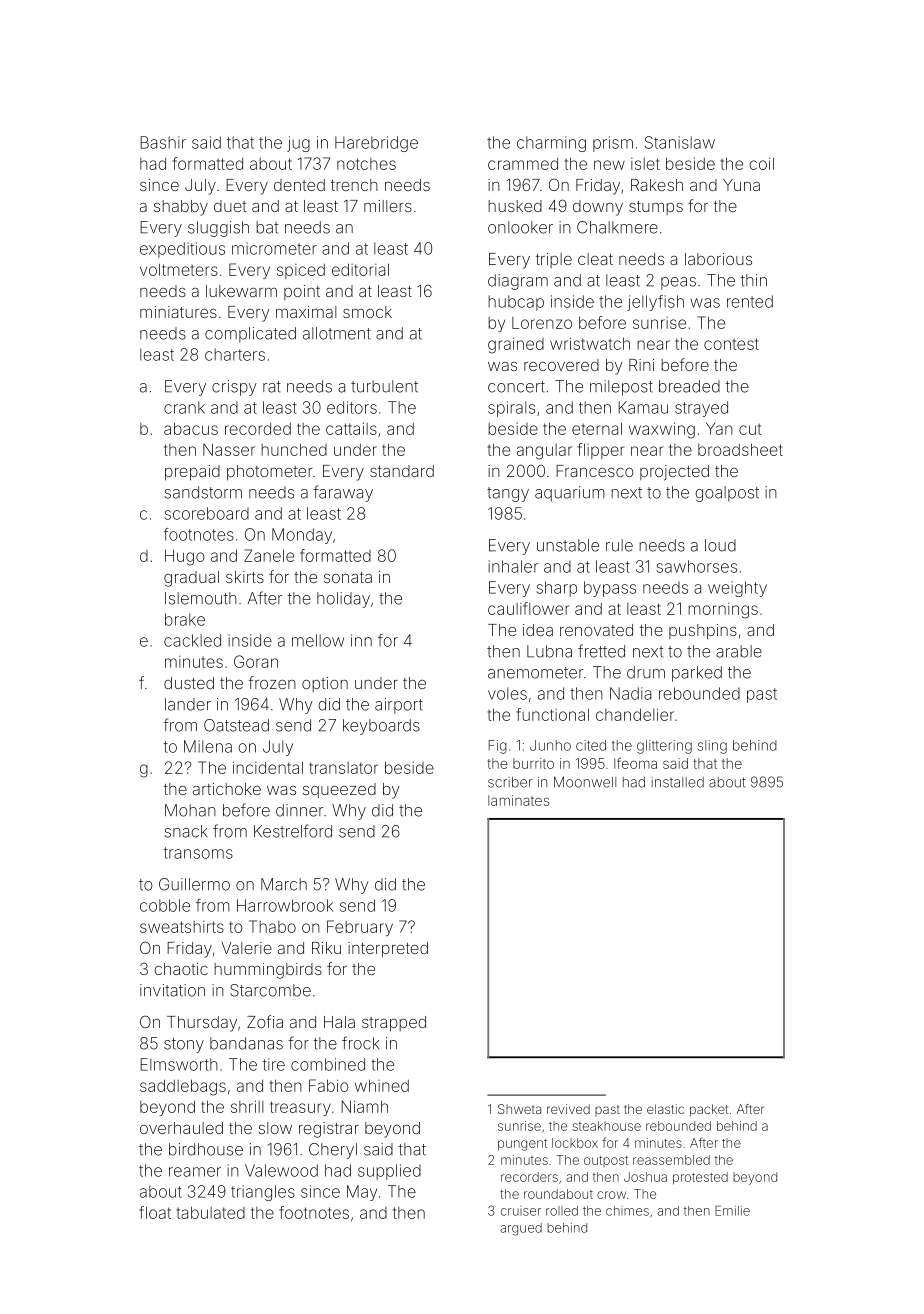  I want to click on Harebridge, so click(376, 144).
